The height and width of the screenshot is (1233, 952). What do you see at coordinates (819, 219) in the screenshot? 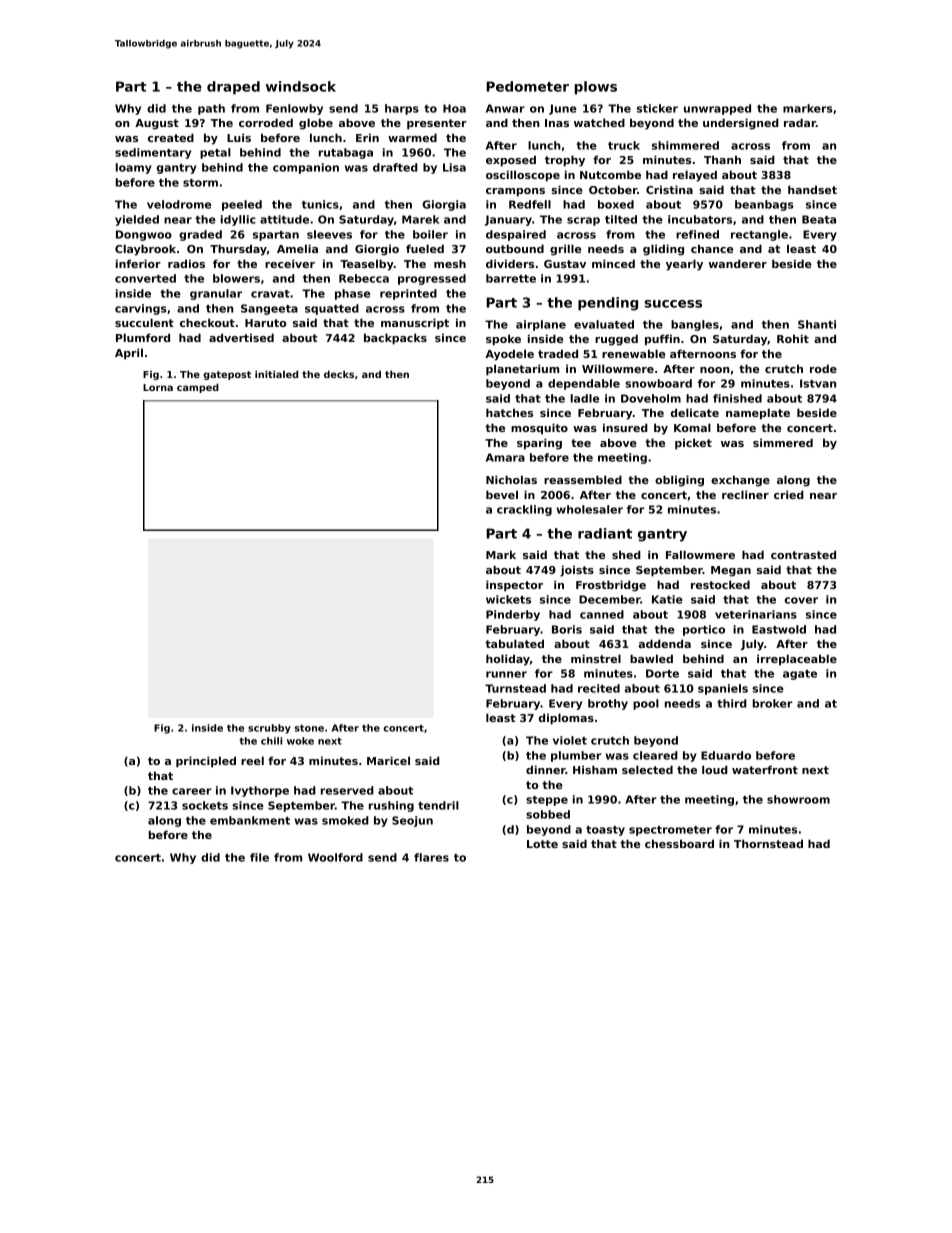
I see `Beata` at bounding box center [819, 219].
